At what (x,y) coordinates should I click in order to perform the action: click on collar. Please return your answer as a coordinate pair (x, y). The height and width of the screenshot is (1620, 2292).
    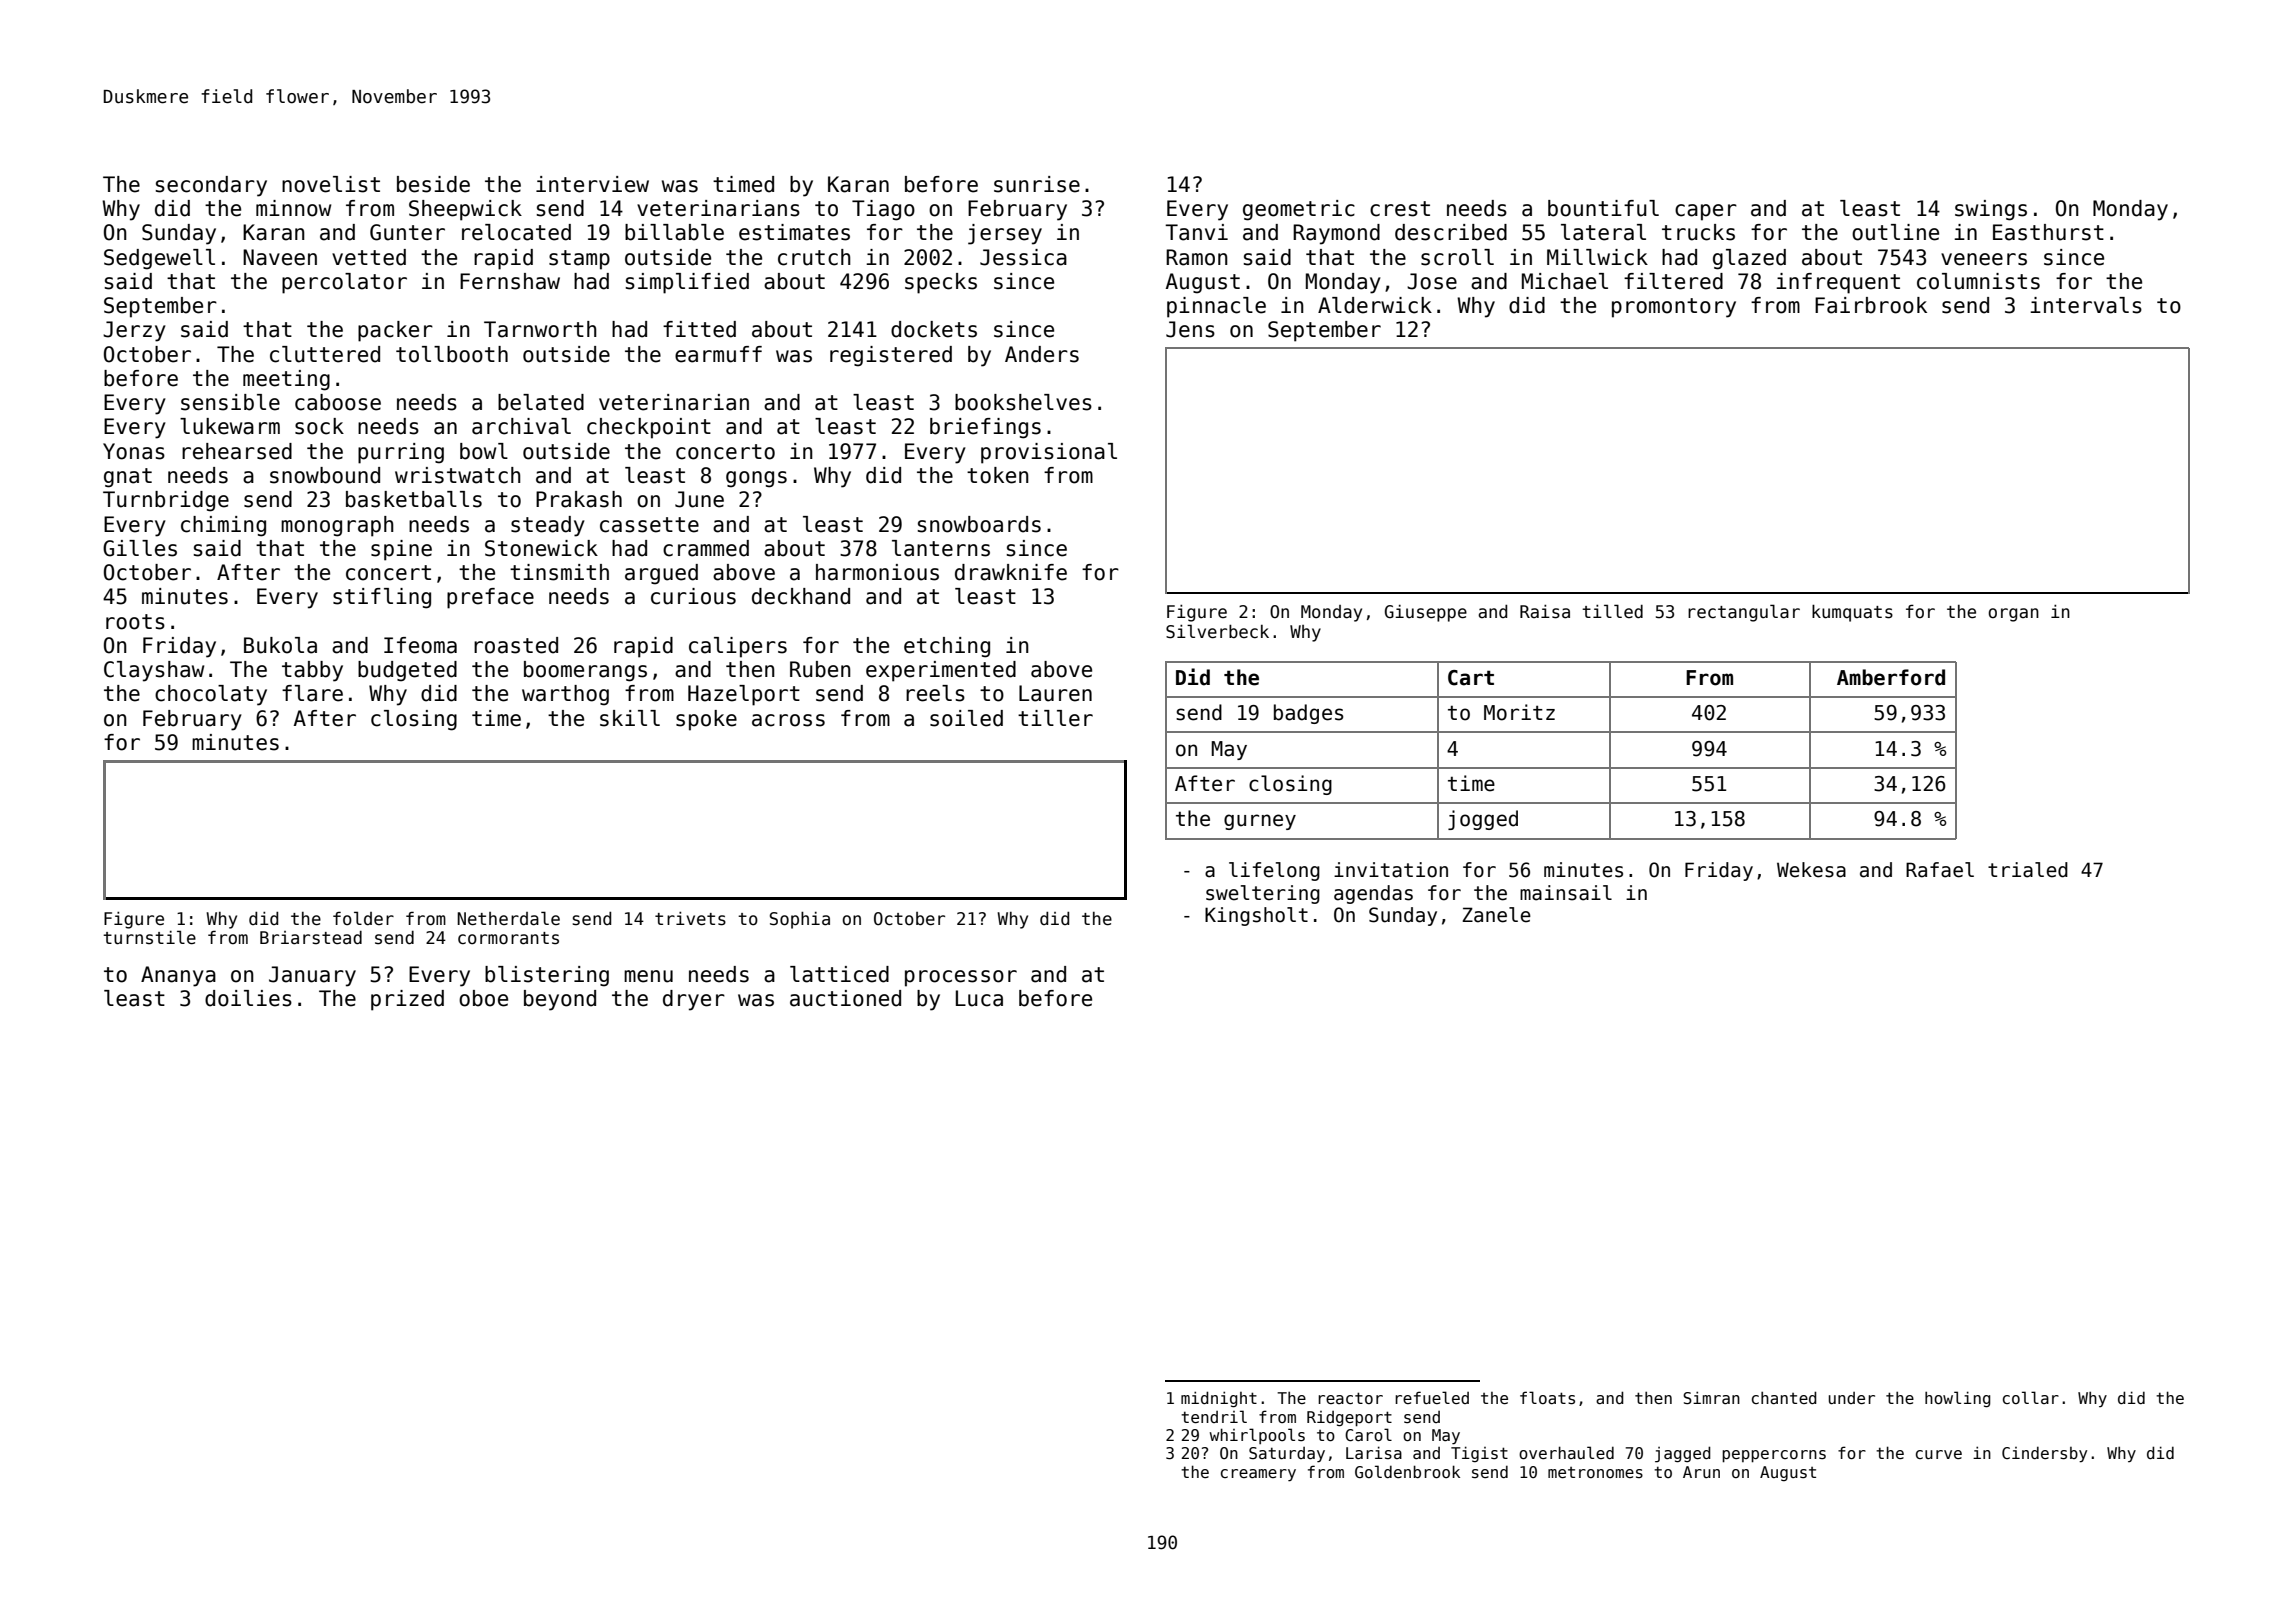
    Looking at the image, I should click on (2031, 1397).
